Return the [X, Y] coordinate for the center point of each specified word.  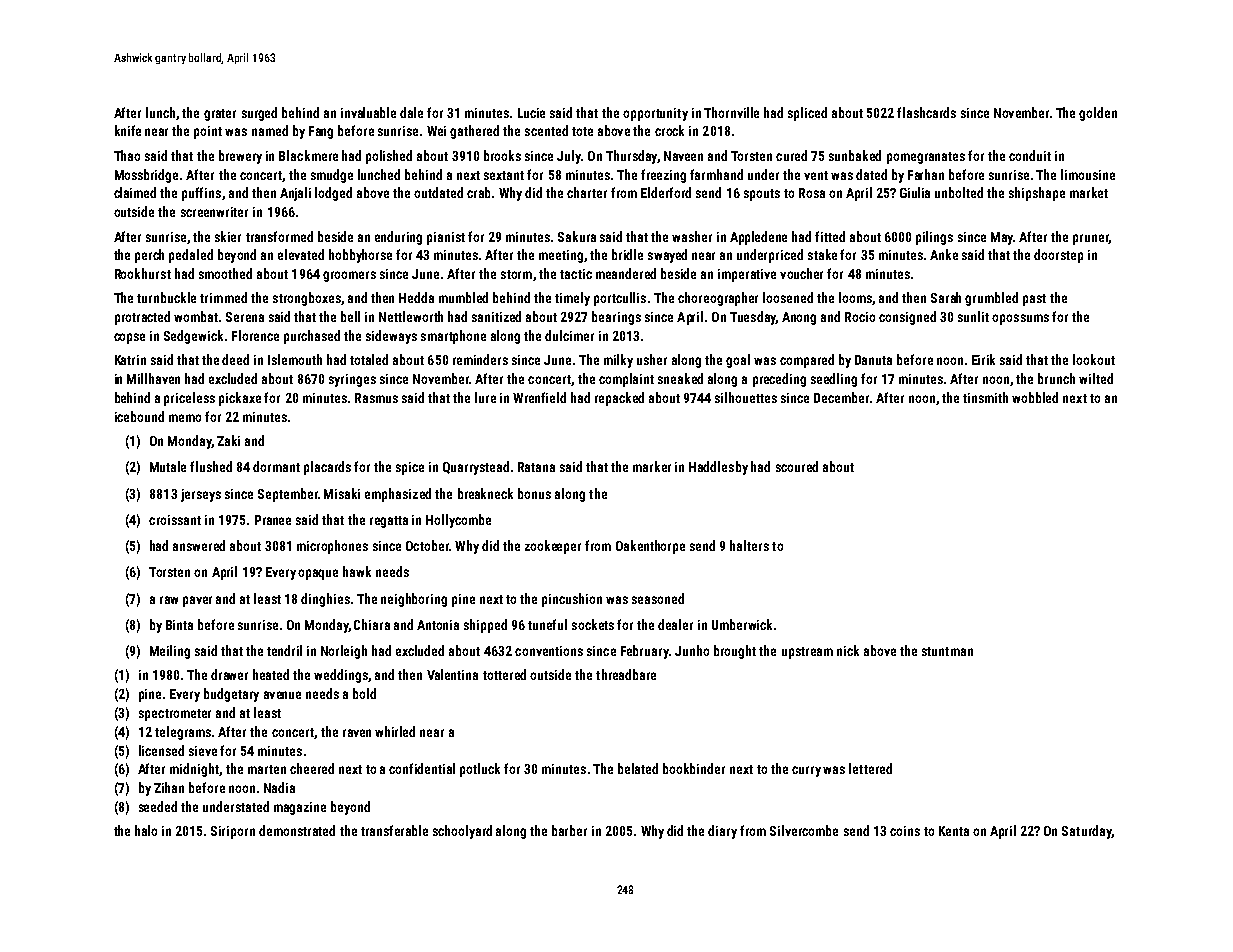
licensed [161, 750]
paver [197, 601]
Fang [321, 132]
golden [1098, 114]
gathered [474, 132]
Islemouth [295, 359]
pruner [1091, 239]
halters [749, 545]
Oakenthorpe [650, 547]
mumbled [463, 297]
